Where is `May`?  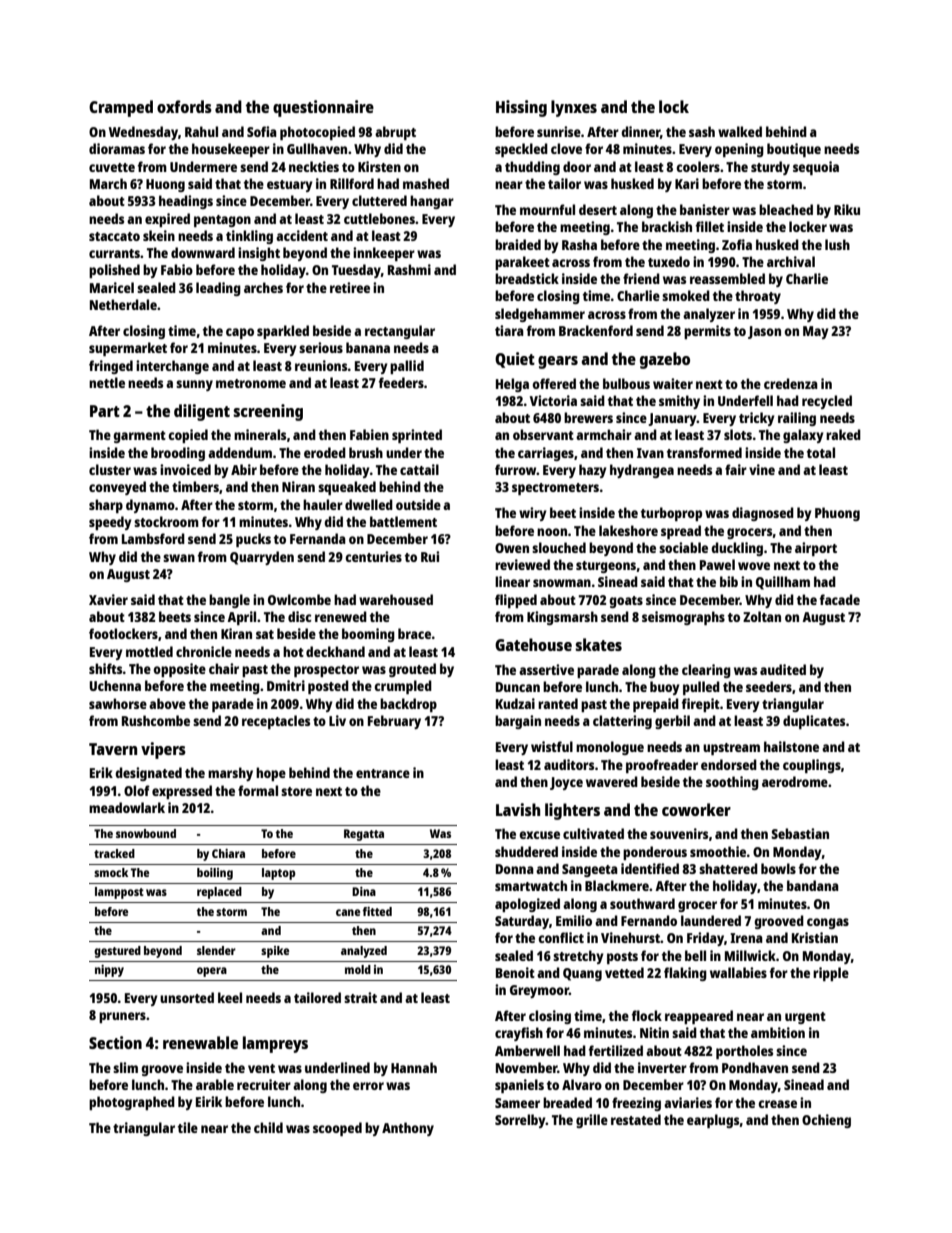
May is located at coordinates (816, 332).
